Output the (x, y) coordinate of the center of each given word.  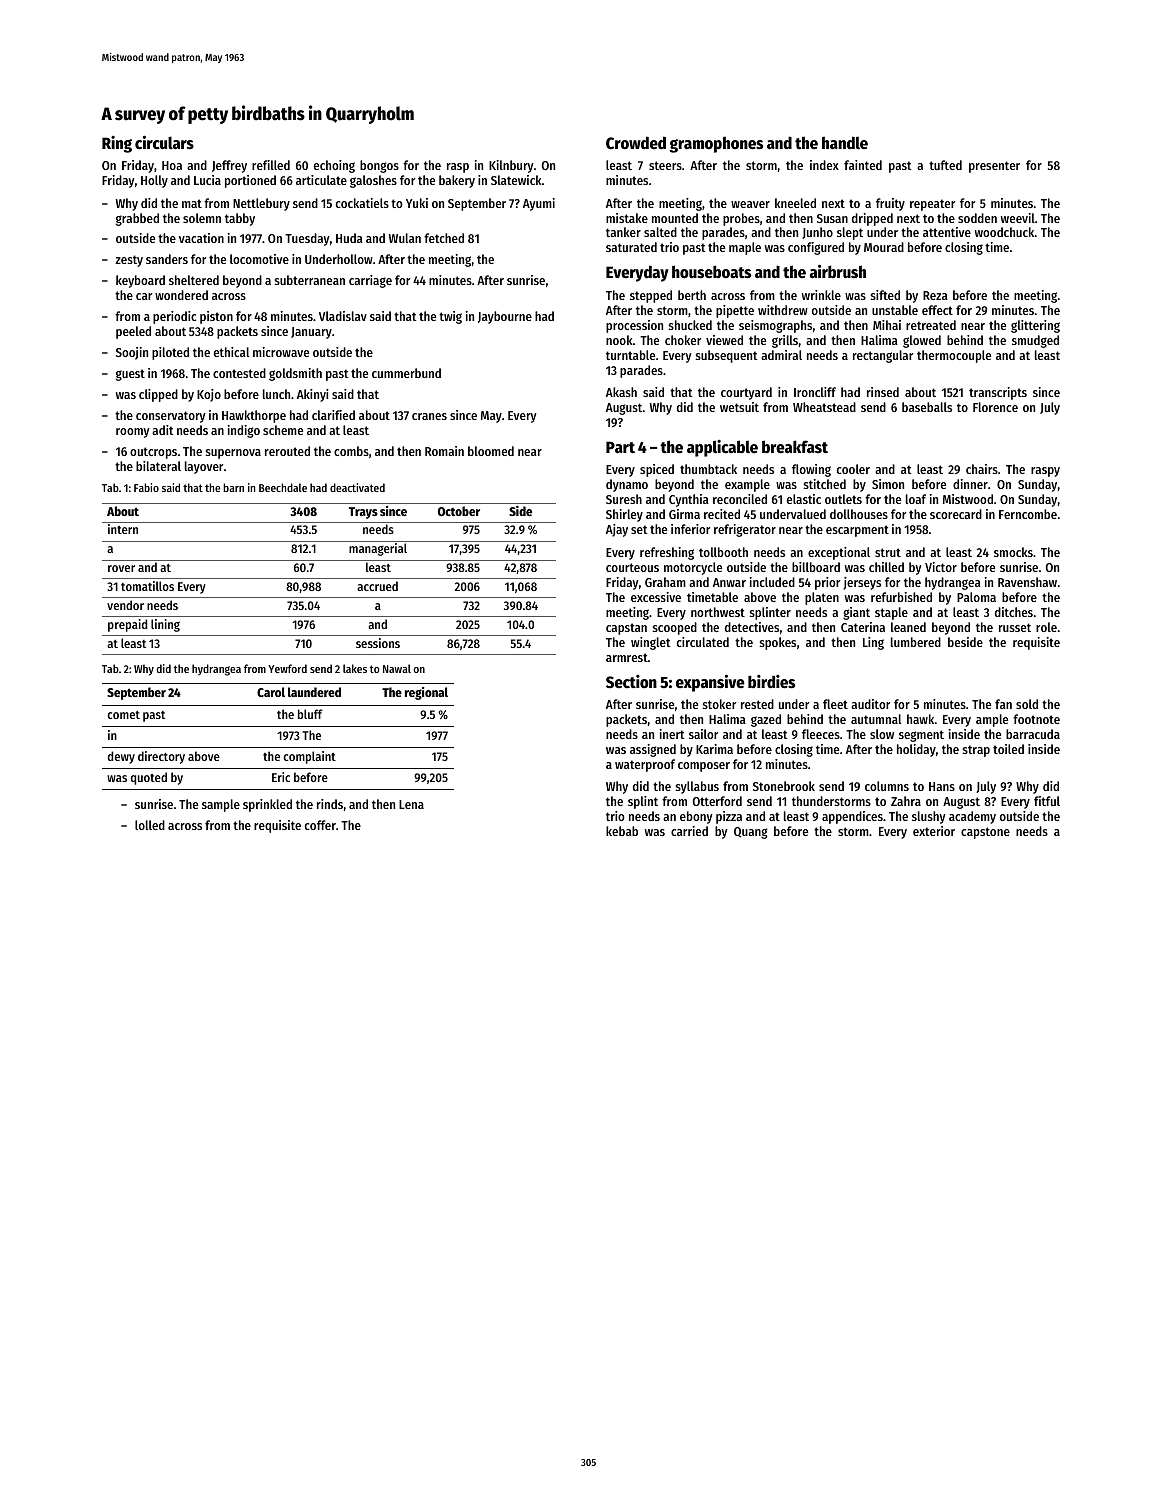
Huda (349, 238)
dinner (970, 484)
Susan (832, 218)
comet (124, 715)
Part (620, 447)
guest (130, 375)
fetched (444, 238)
